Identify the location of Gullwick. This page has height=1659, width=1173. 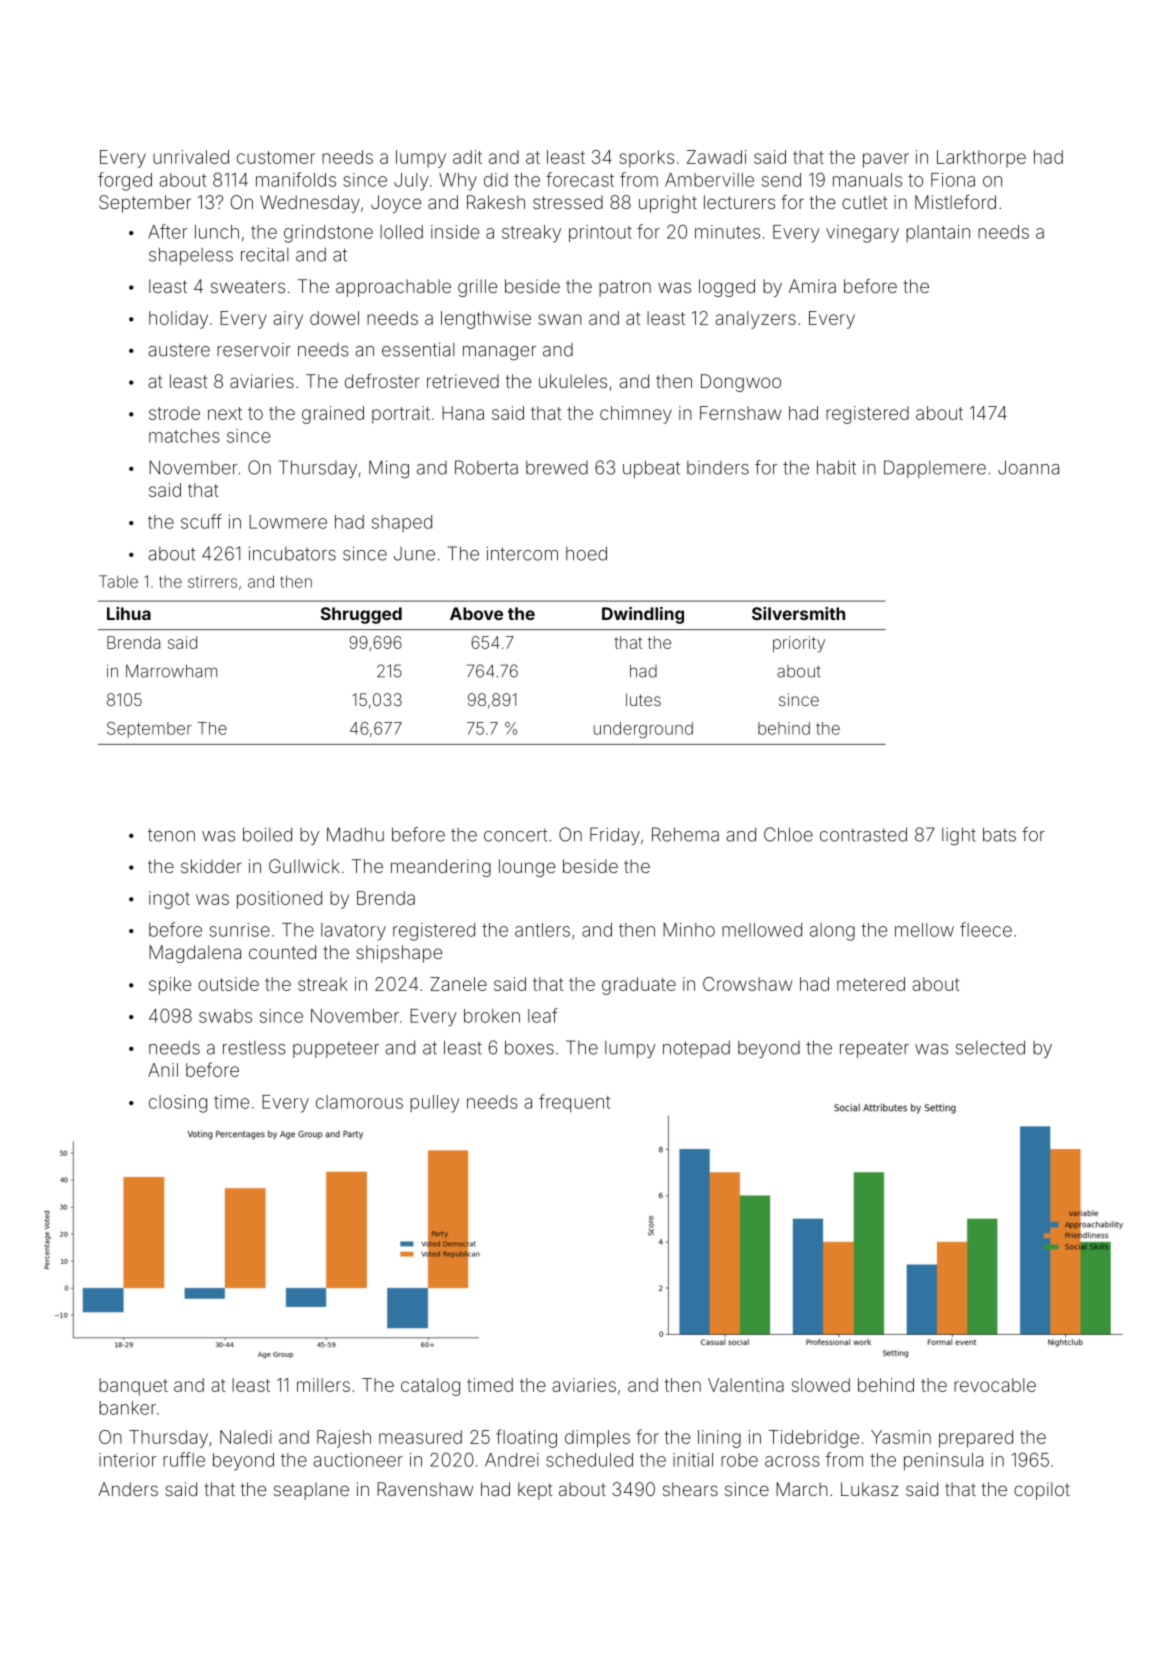
(304, 866).
